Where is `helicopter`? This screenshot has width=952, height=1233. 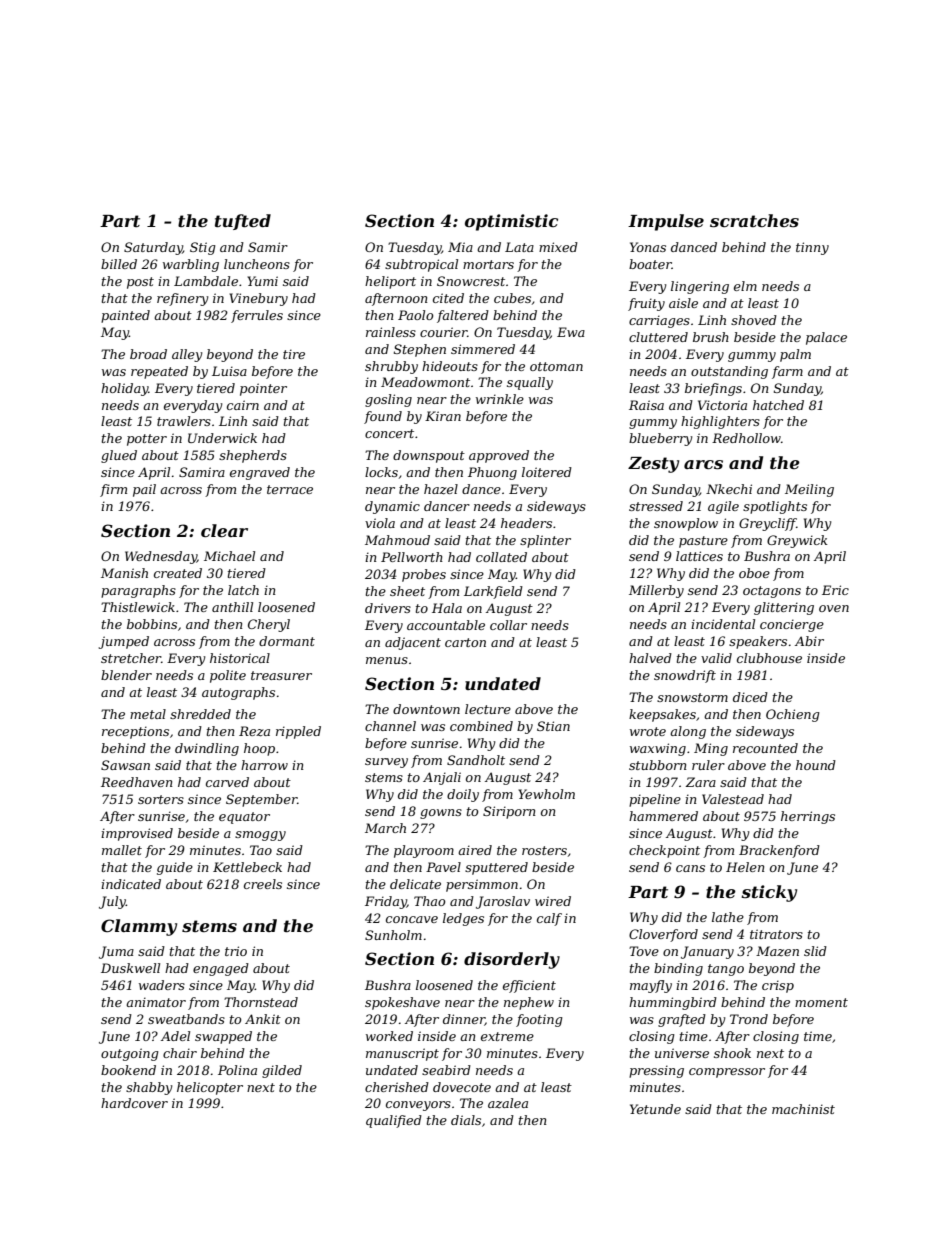
helicopter is located at coordinates (210, 1088).
